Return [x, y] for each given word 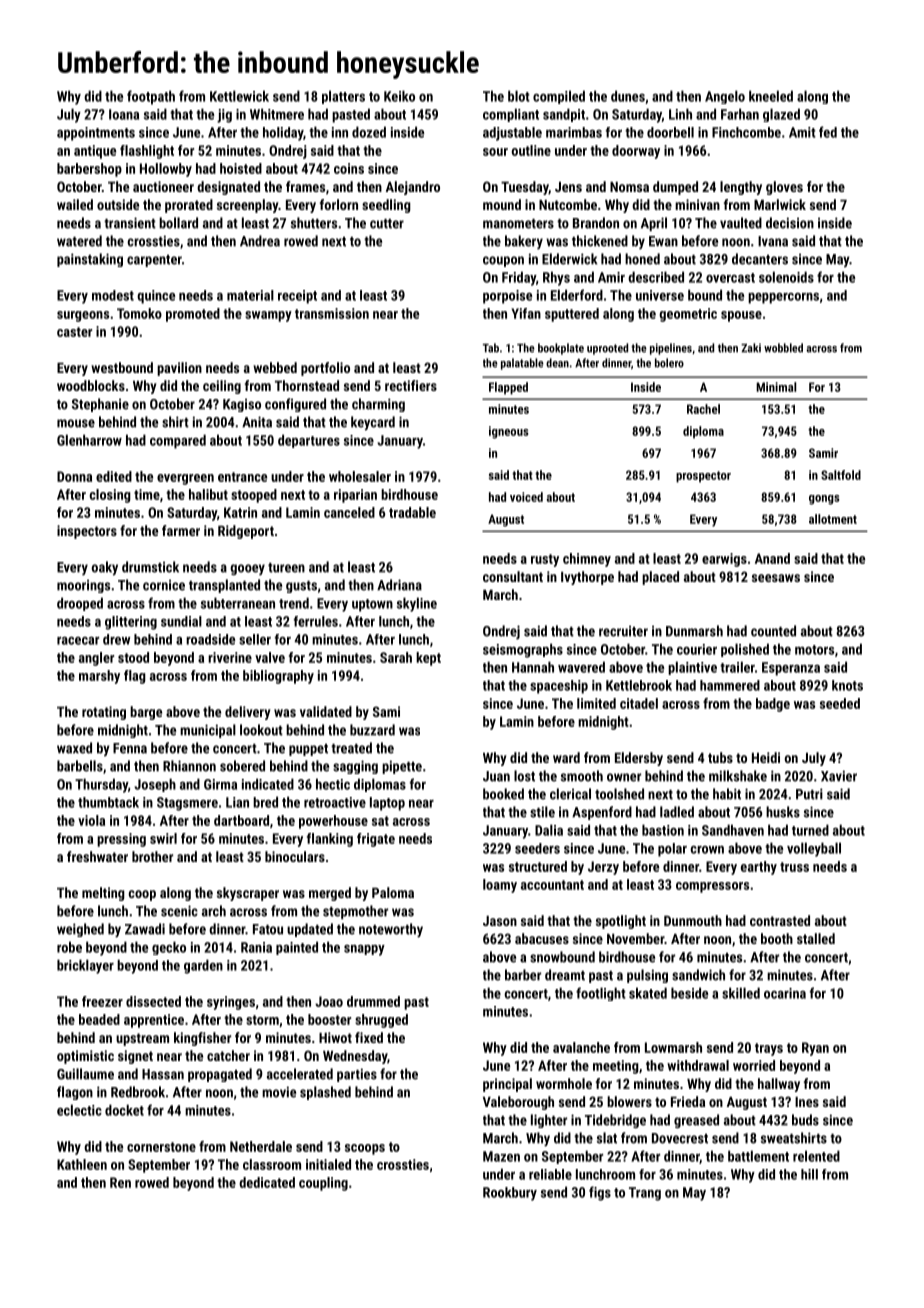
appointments [96, 134]
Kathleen [82, 1164]
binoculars [295, 856]
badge [773, 705]
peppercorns [783, 298]
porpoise [507, 297]
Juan [496, 776]
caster [74, 332]
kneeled [771, 96]
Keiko [399, 96]
